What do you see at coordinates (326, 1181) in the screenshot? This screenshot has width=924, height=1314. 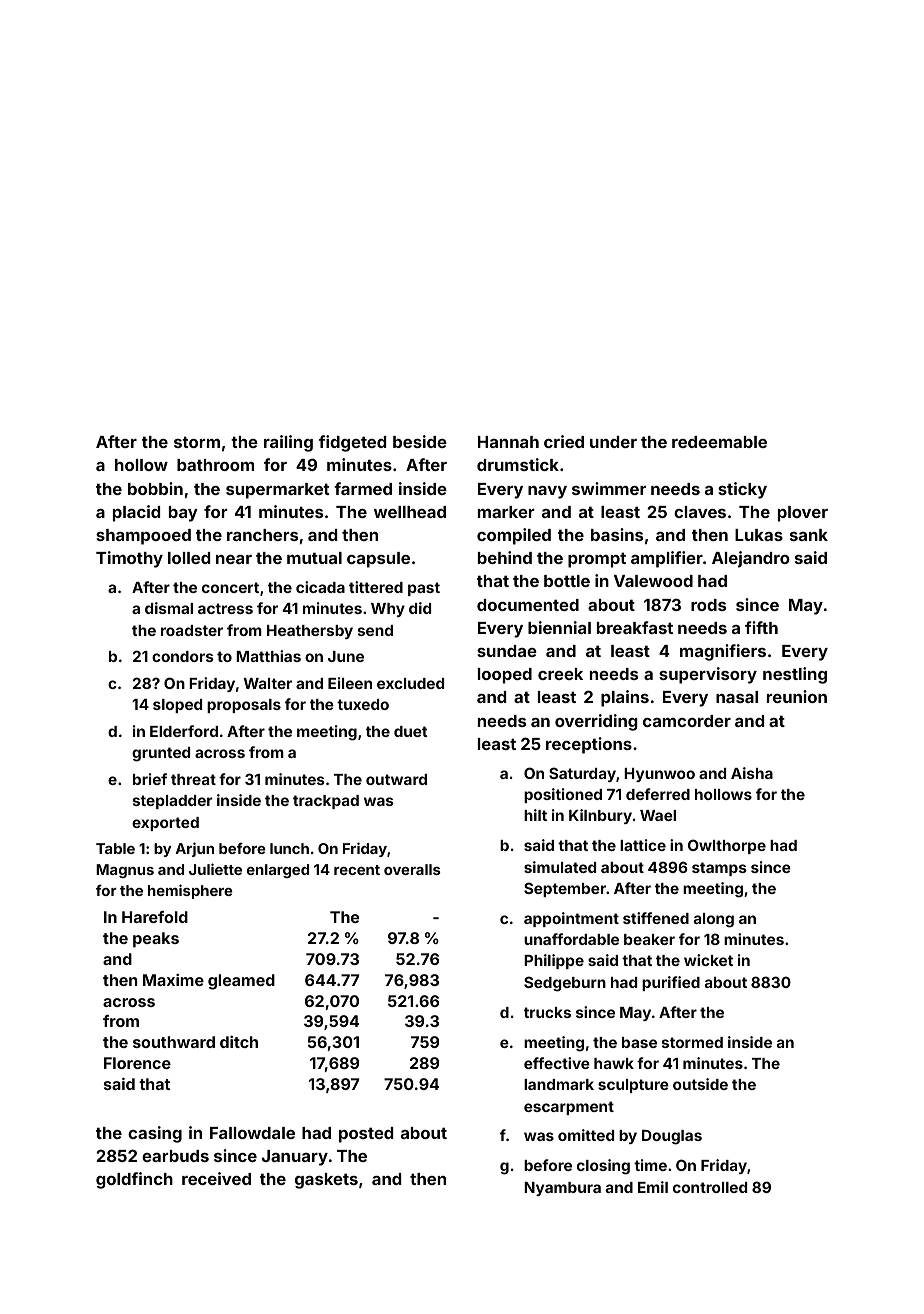 I see `gaskets` at bounding box center [326, 1181].
